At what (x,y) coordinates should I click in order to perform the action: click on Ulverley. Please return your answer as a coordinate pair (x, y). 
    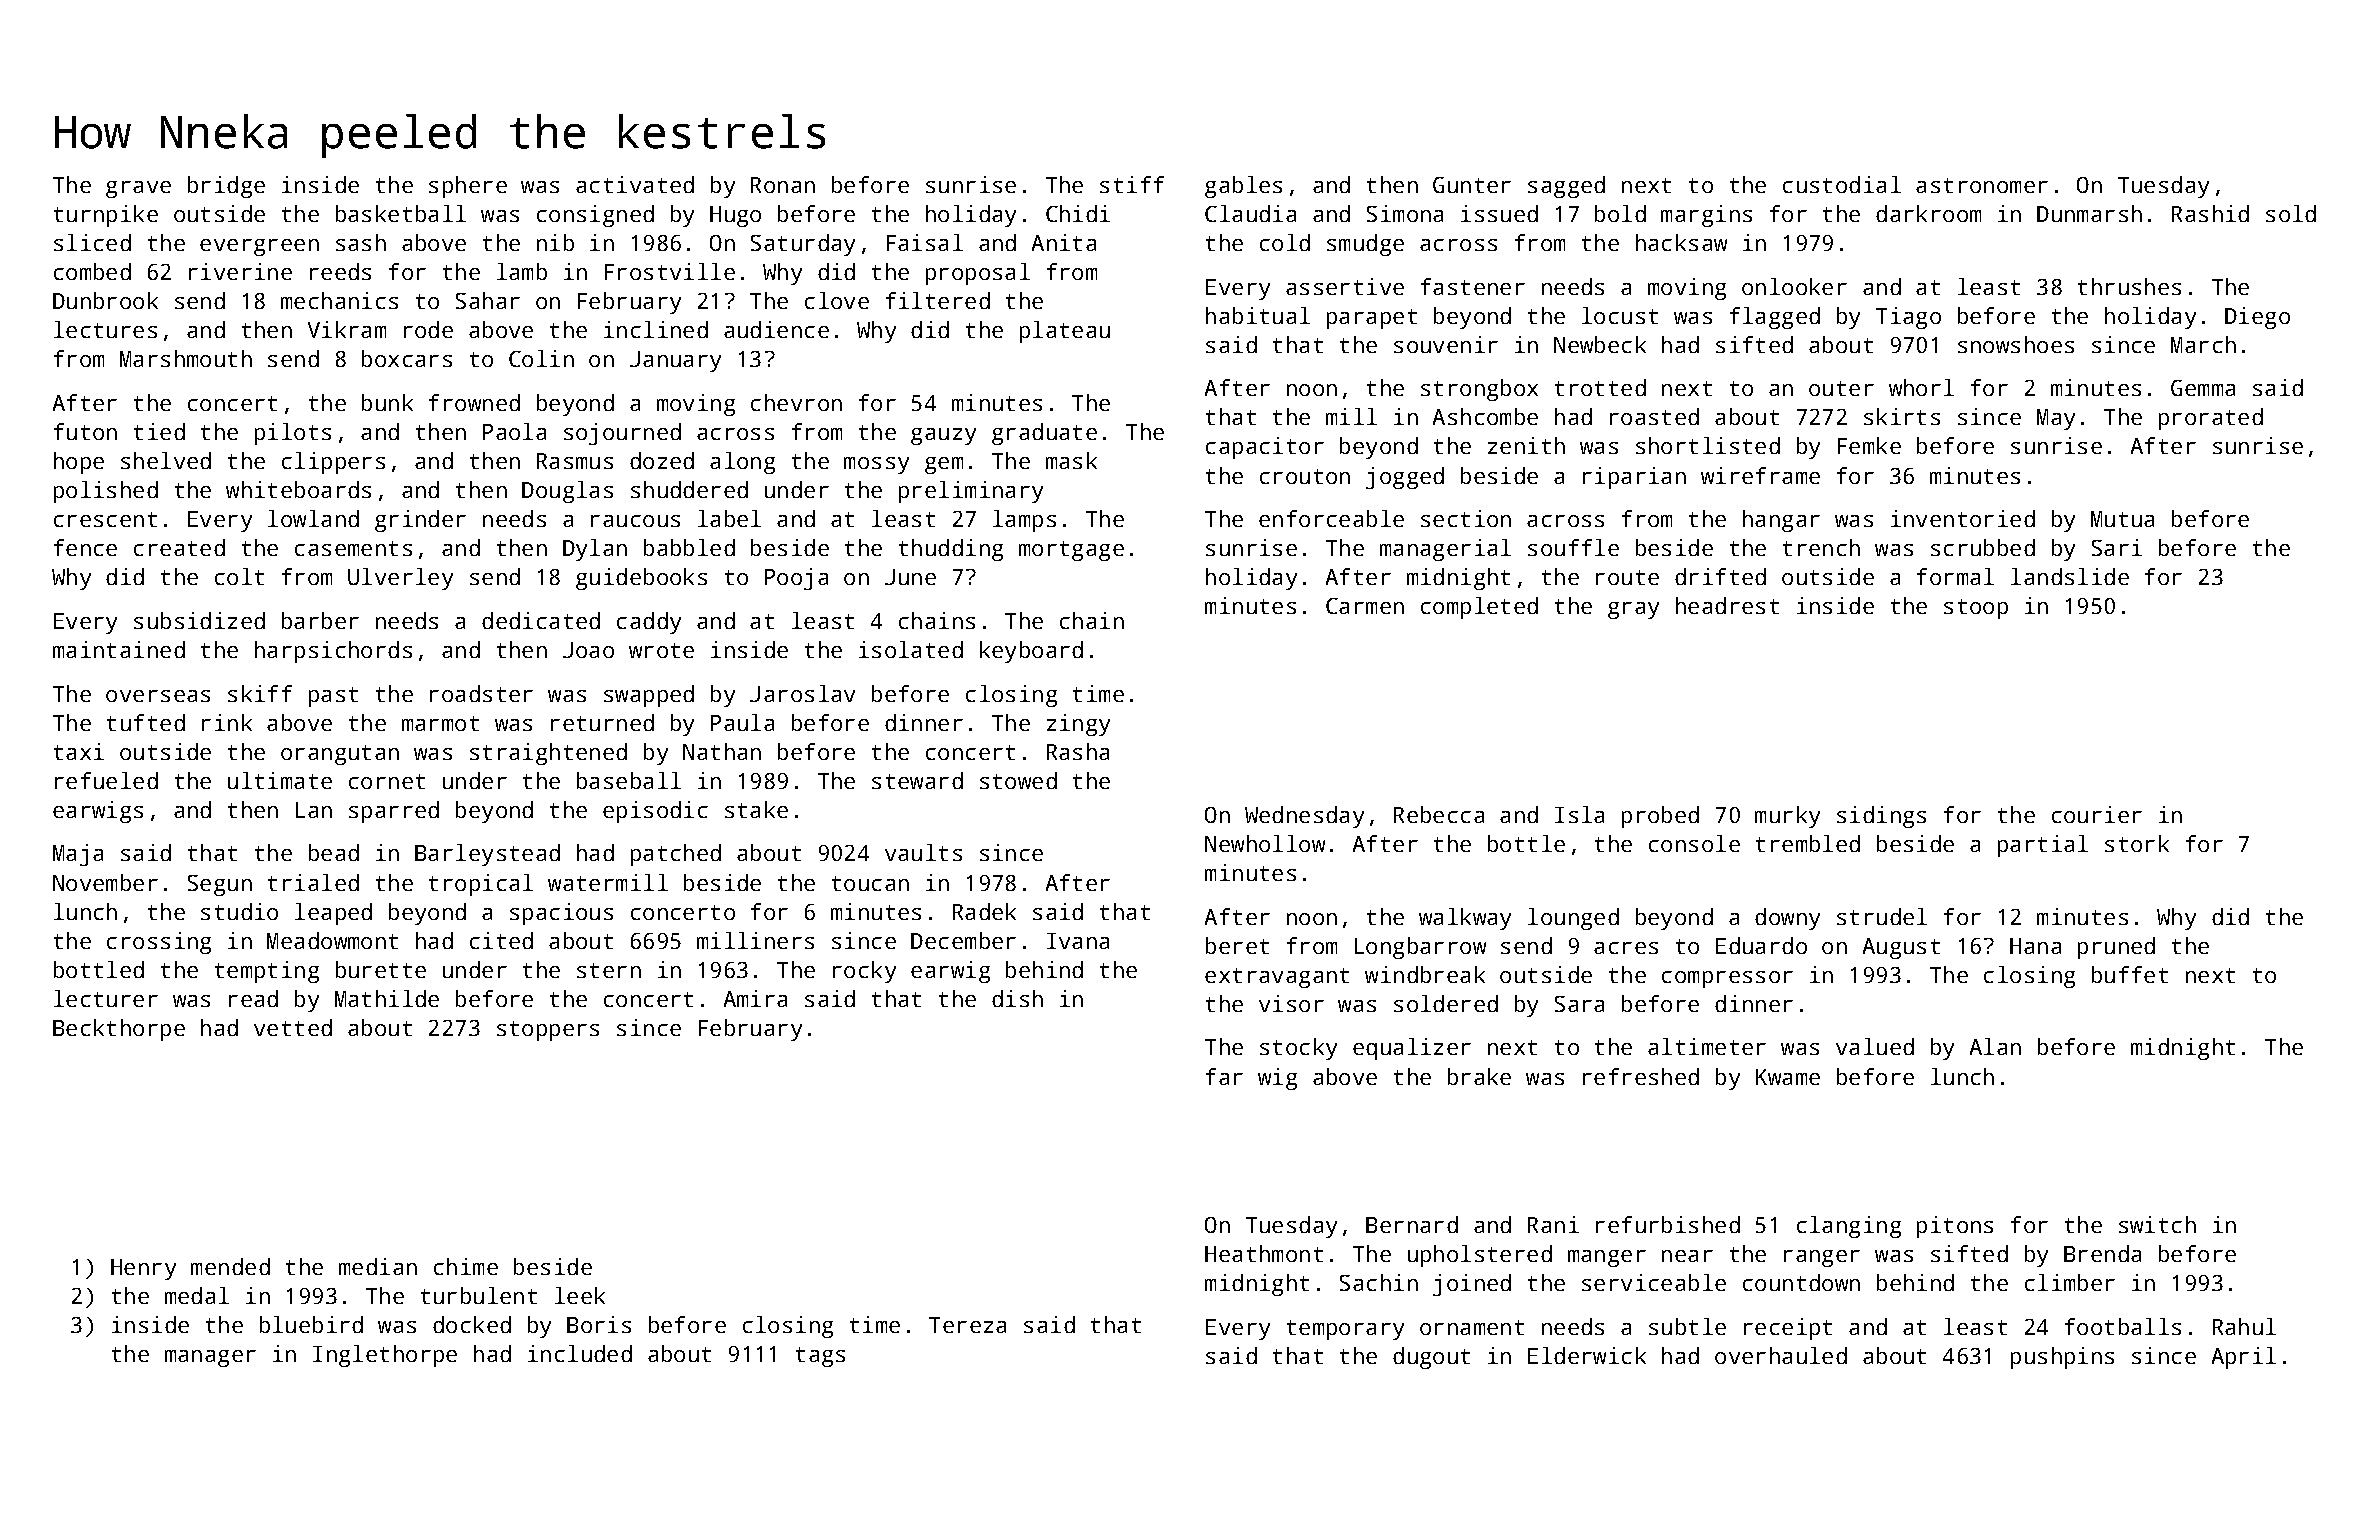
    Looking at the image, I should click on (400, 579).
